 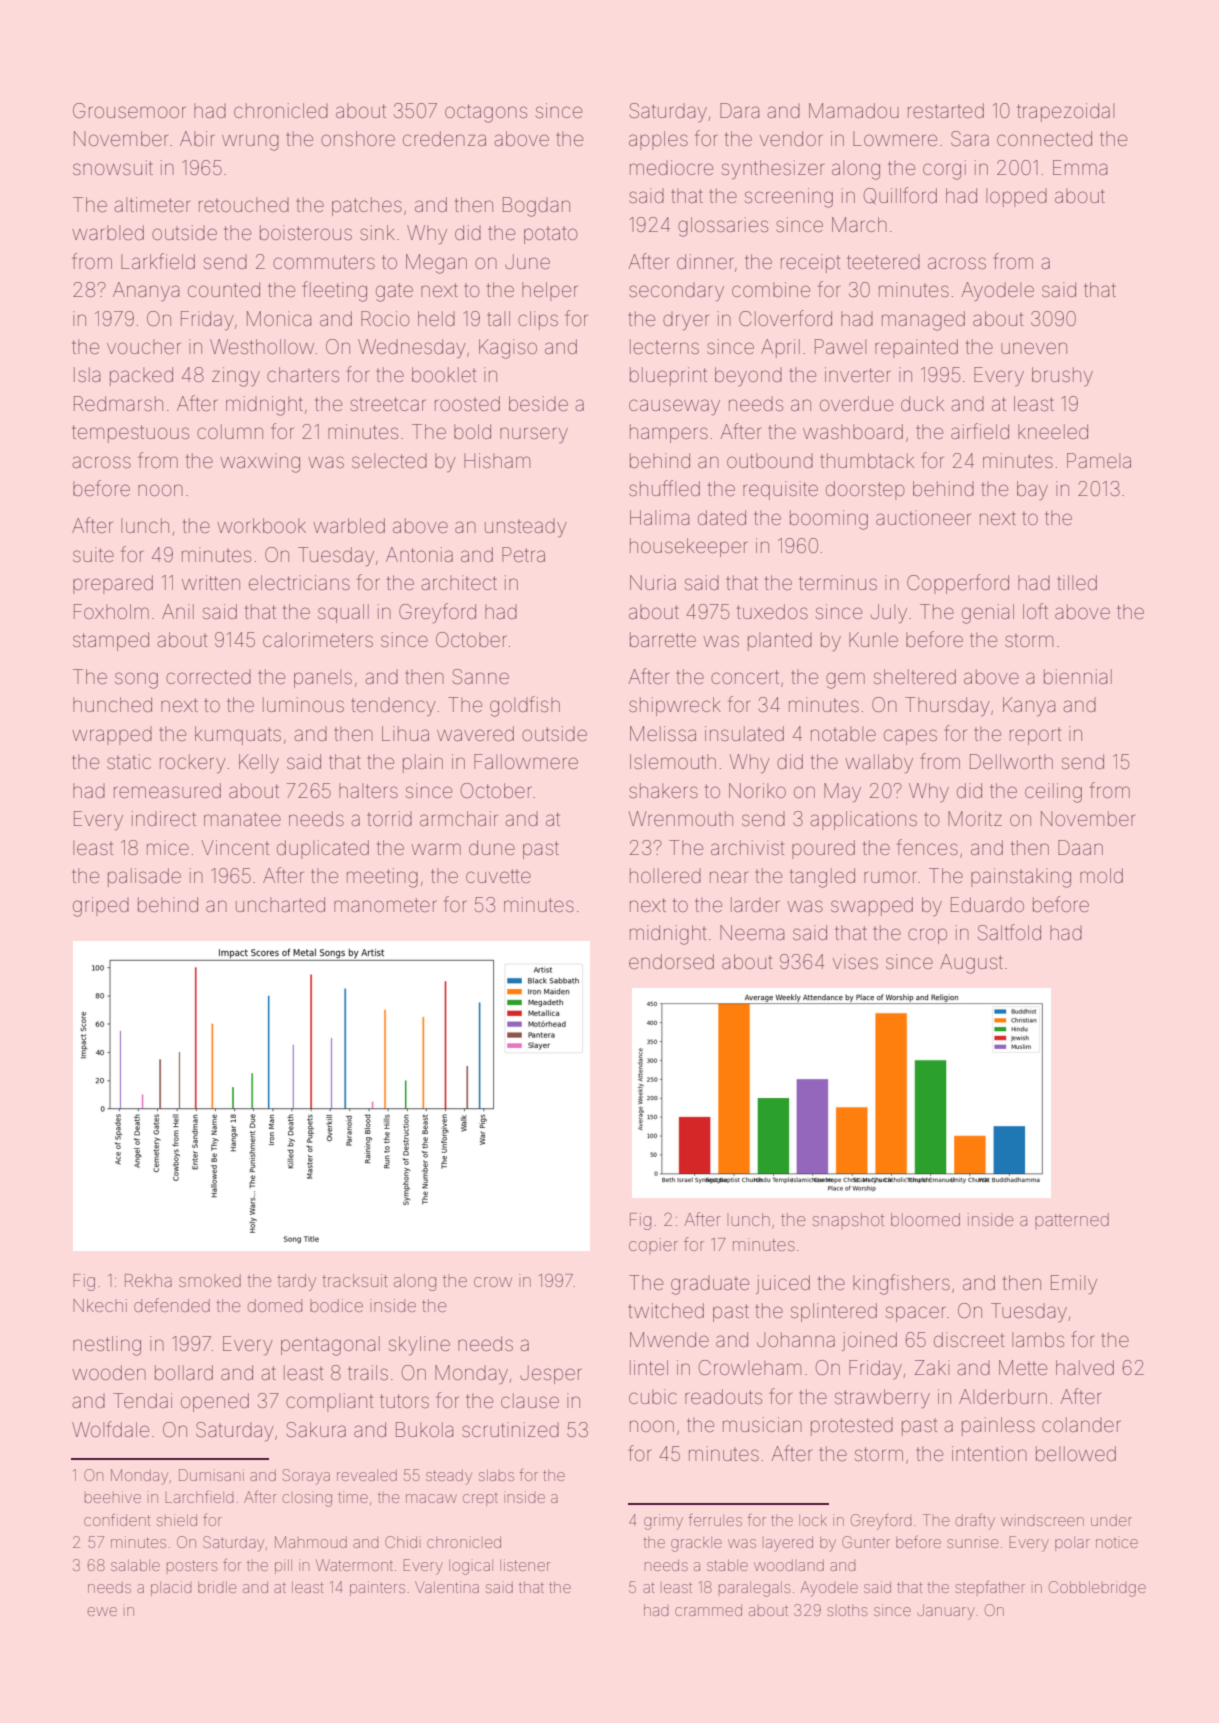 I want to click on trapezoidal, so click(x=1065, y=112).
